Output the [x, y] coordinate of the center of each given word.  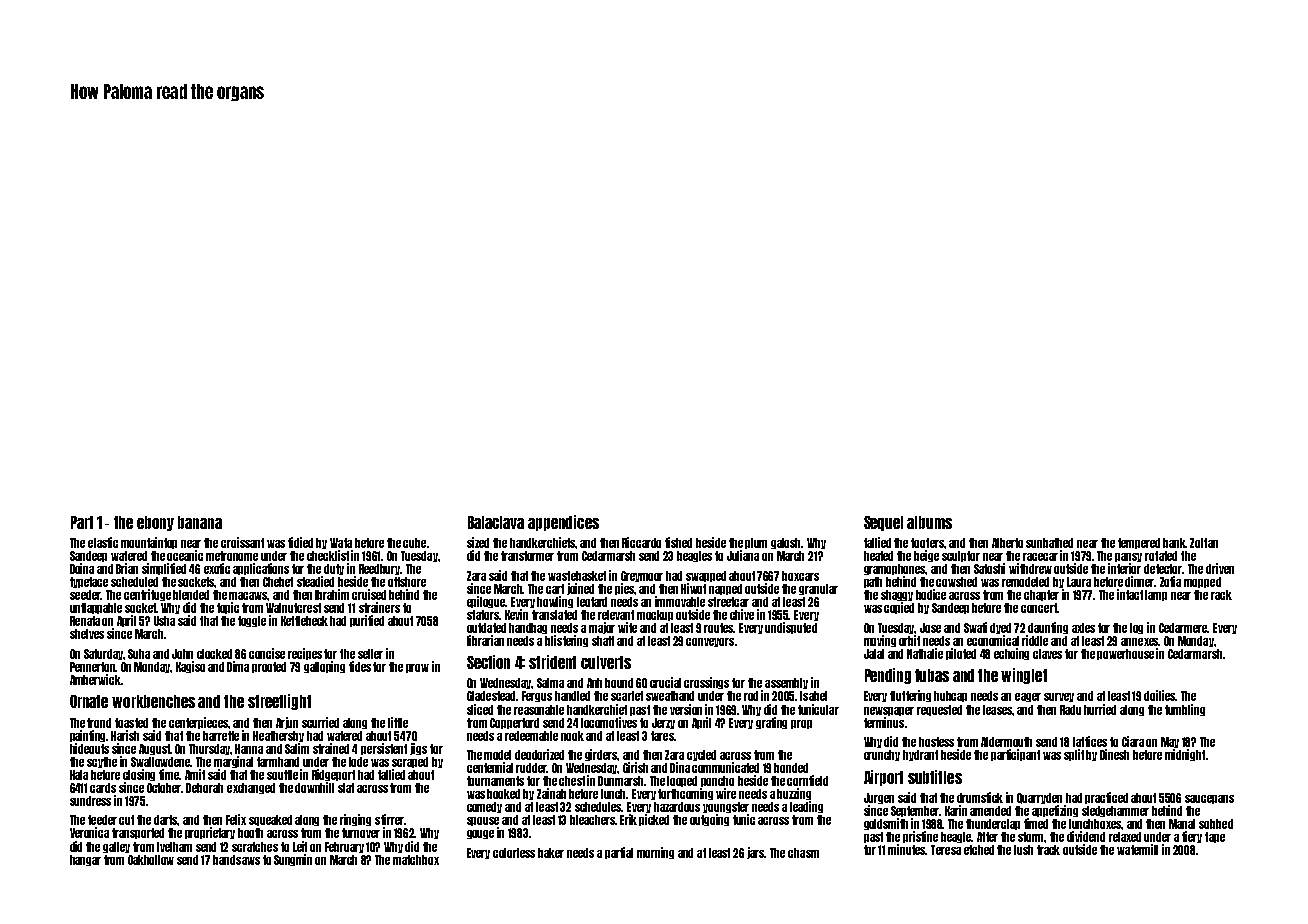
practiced [1106, 798]
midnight [1185, 755]
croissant [242, 542]
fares [662, 736]
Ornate [89, 701]
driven [1220, 568]
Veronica [89, 832]
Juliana [743, 555]
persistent [384, 749]
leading [806, 807]
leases [998, 710]
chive [742, 614]
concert [1039, 608]
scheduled [134, 582]
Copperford [514, 723]
